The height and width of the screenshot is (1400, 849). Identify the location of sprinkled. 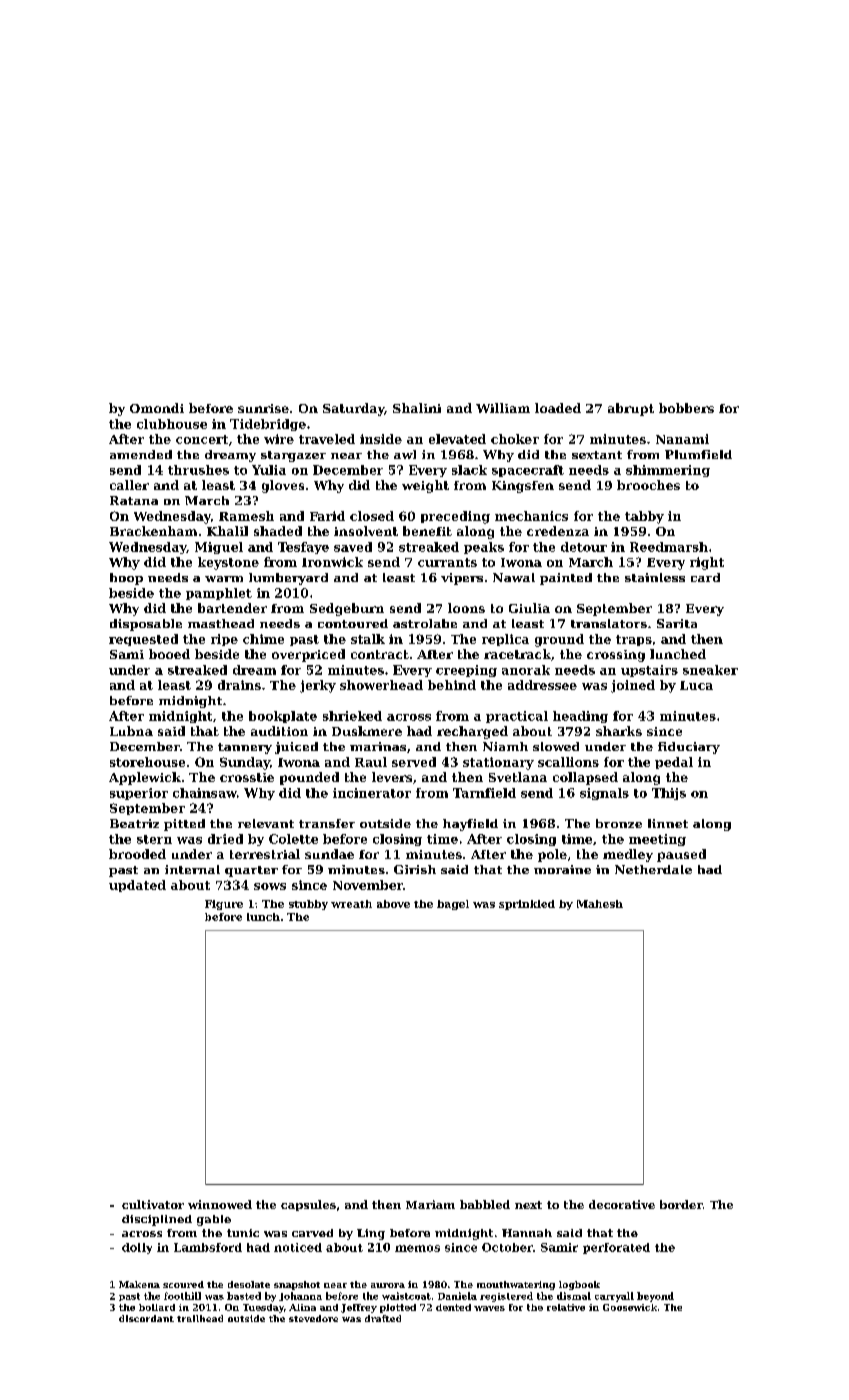
(527, 905).
